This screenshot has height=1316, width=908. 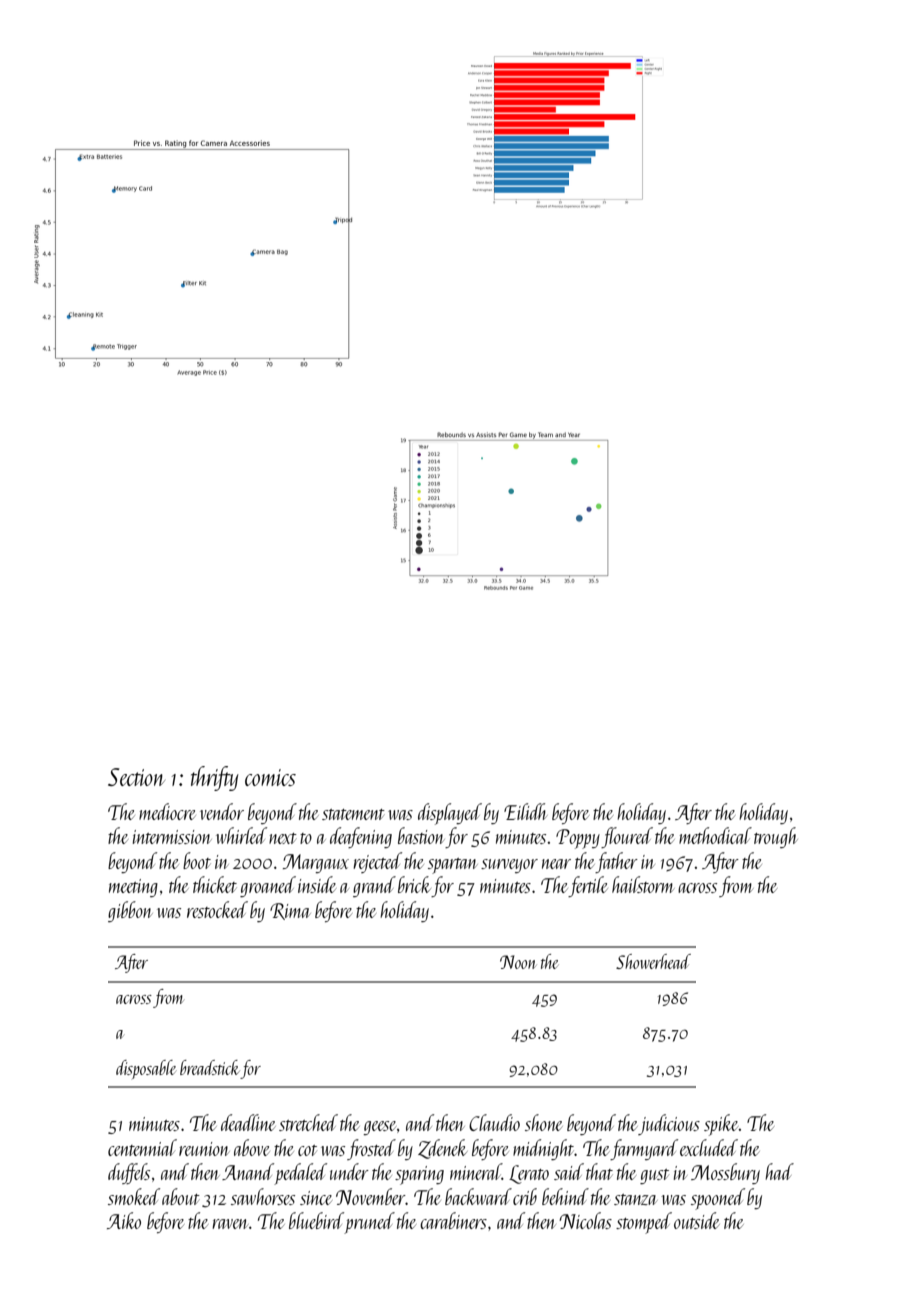 I want to click on Section, so click(x=136, y=777).
